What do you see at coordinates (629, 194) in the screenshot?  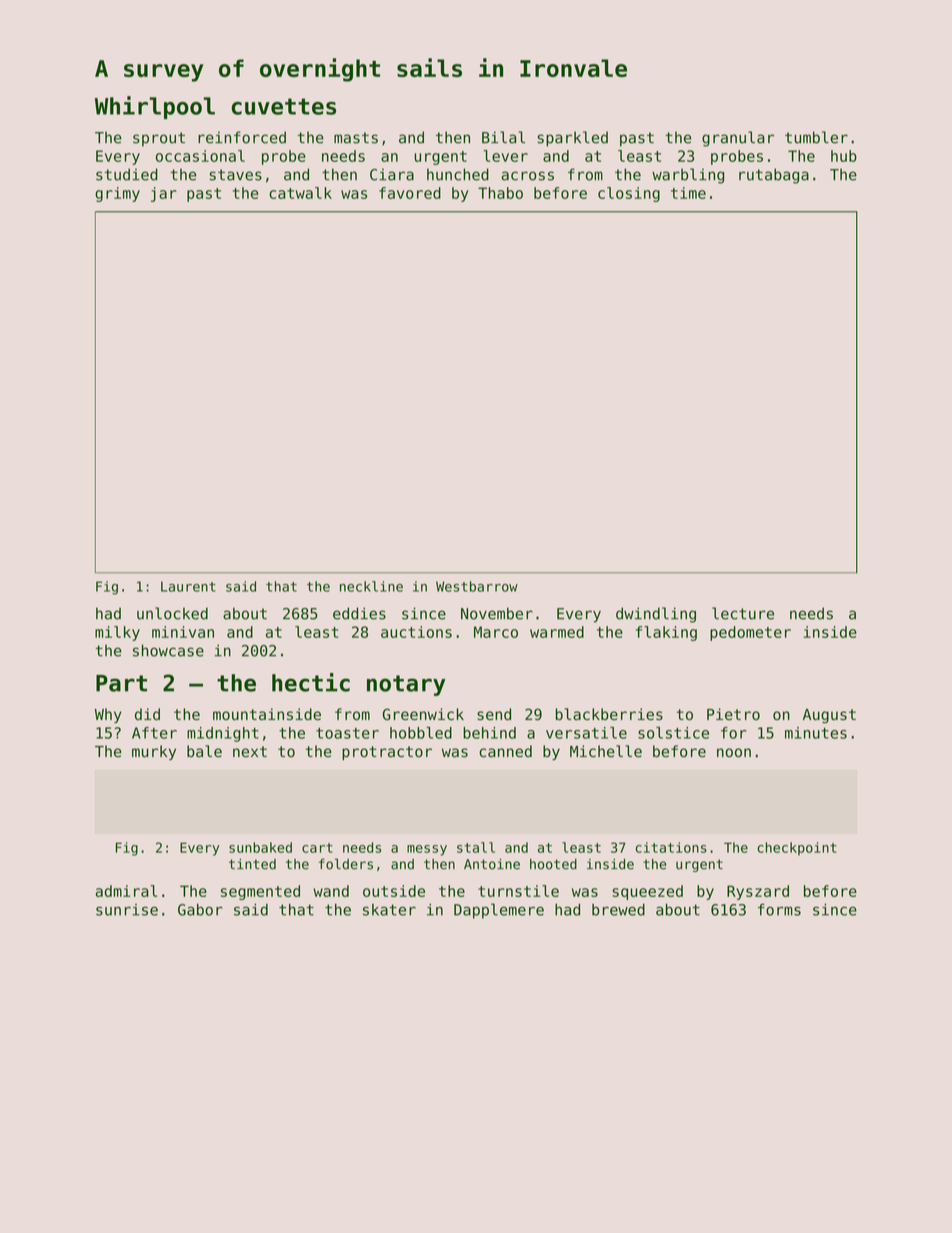 I see `closing` at bounding box center [629, 194].
